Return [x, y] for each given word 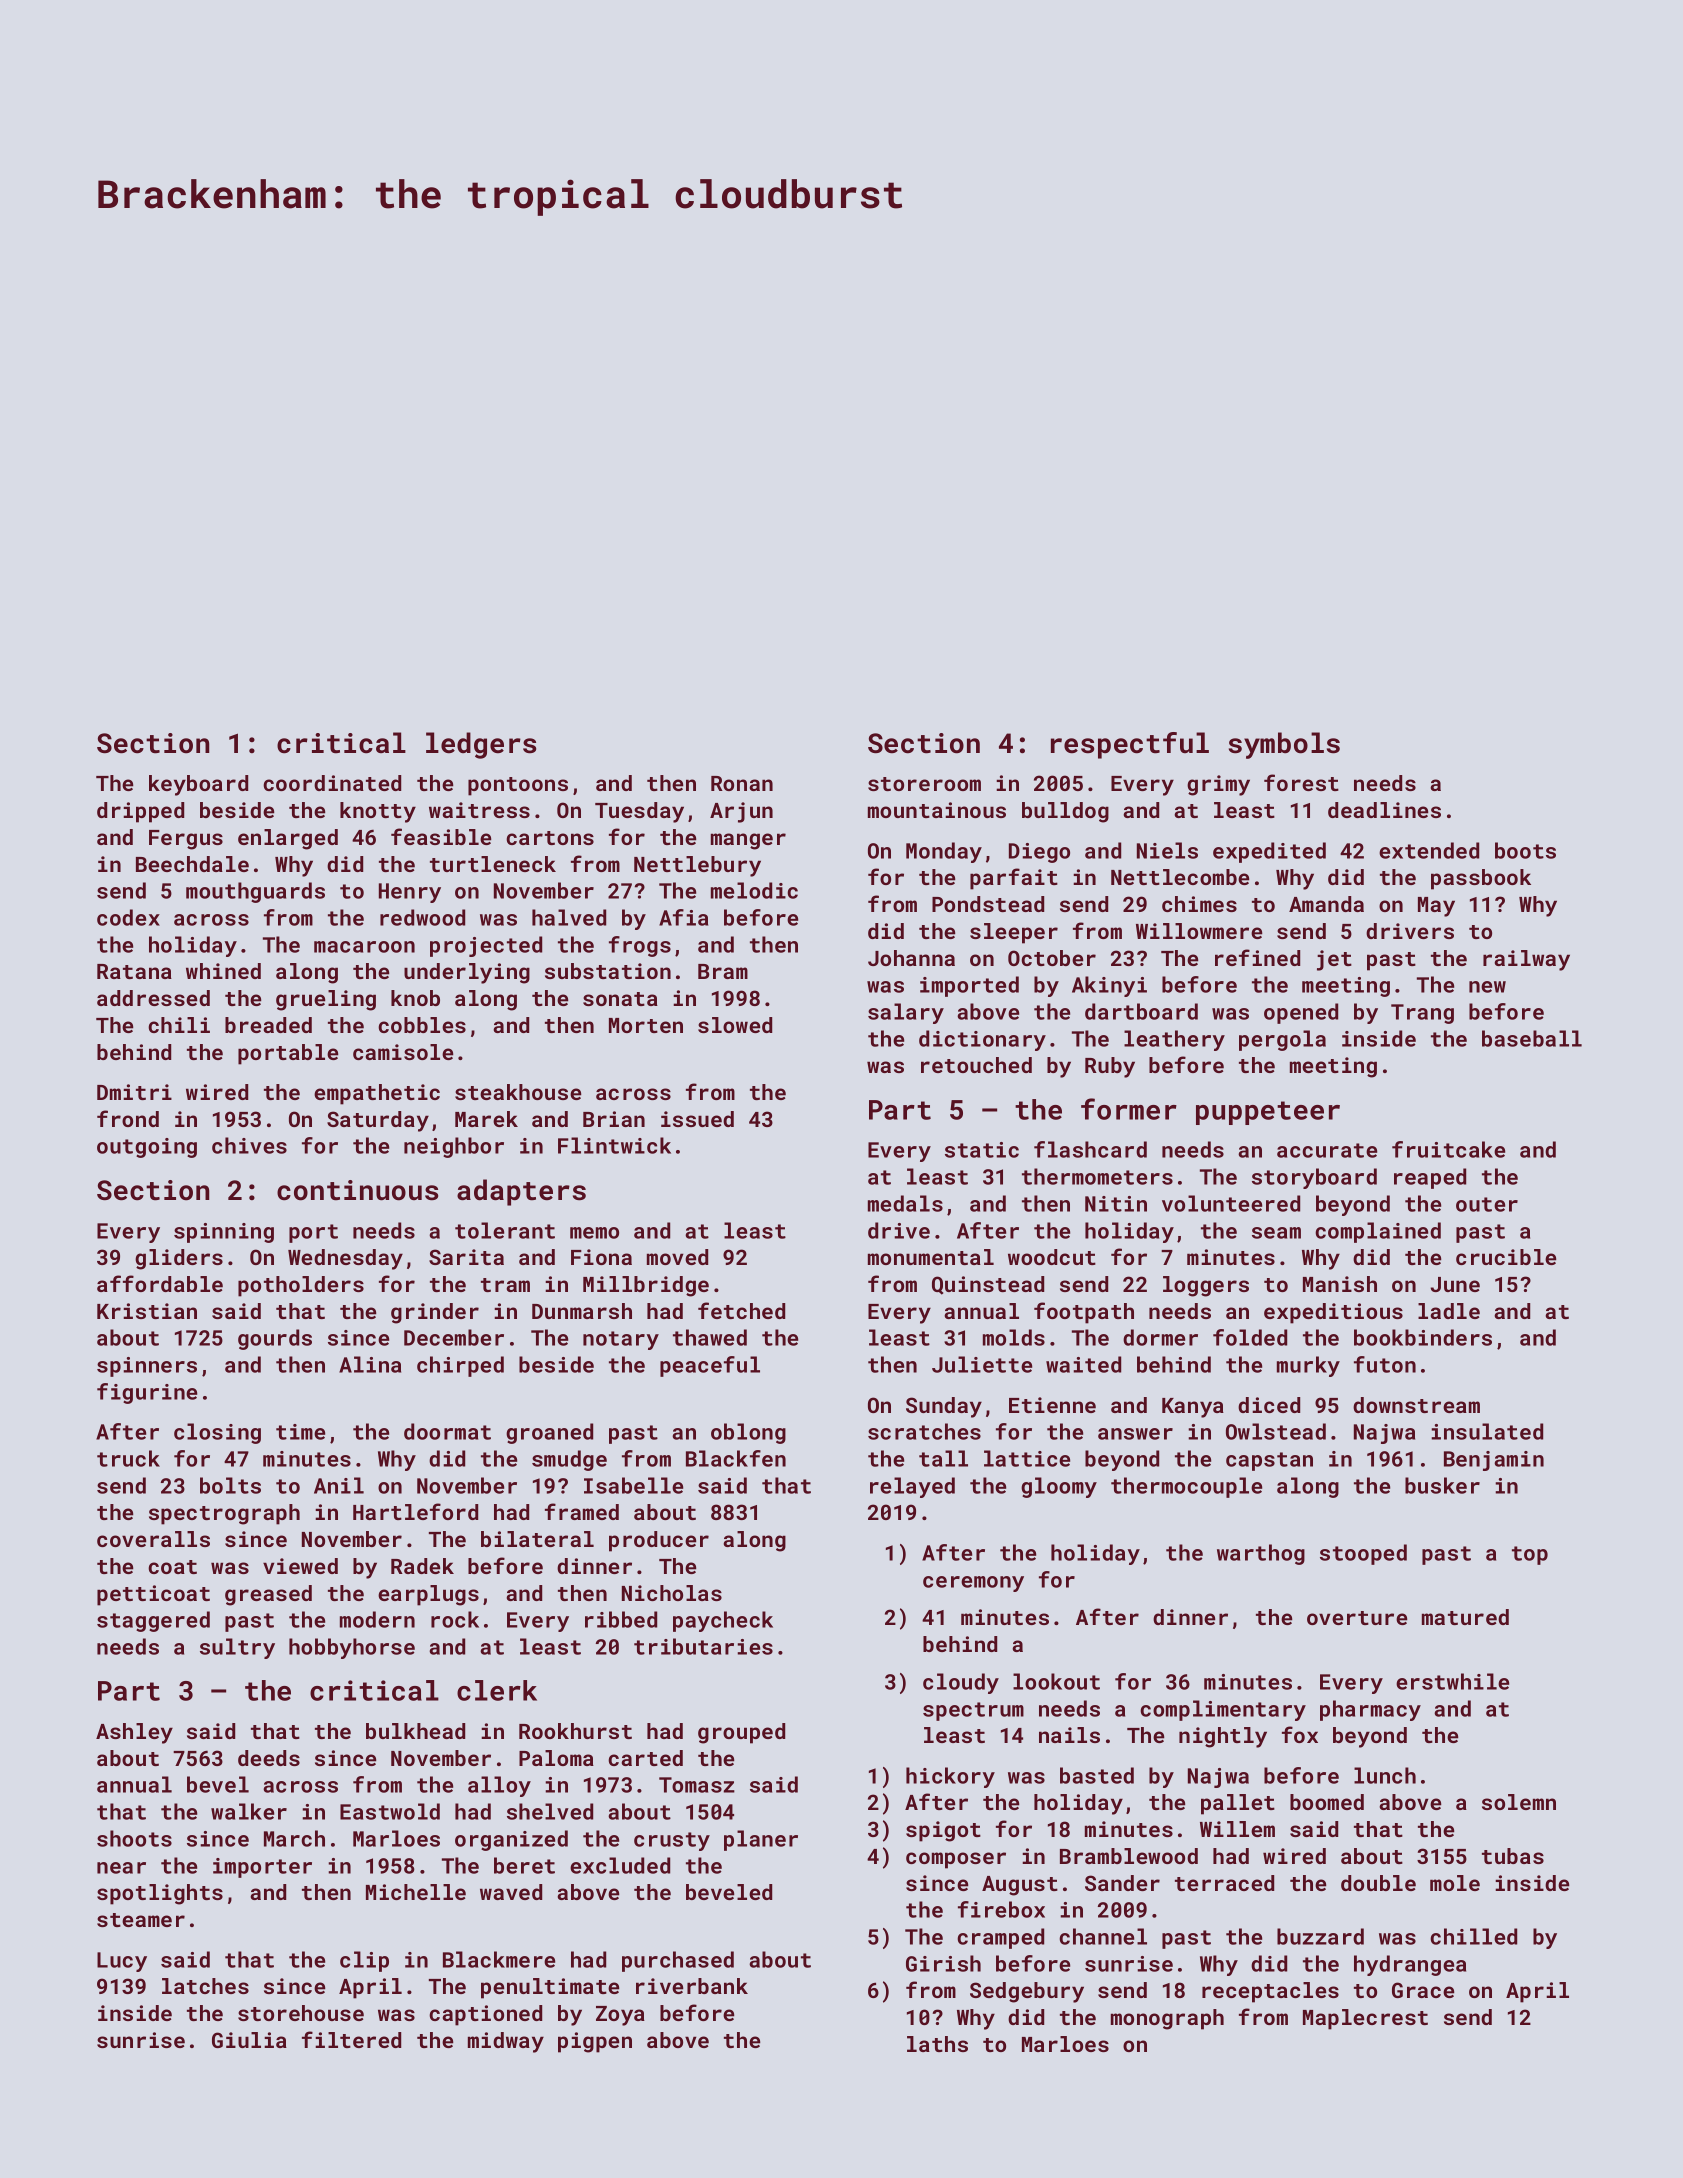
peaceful [710, 1366]
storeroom [924, 784]
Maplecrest [1365, 2019]
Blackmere [499, 1959]
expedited [1269, 852]
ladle [1449, 1311]
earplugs [428, 1595]
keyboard [198, 785]
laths [937, 2044]
